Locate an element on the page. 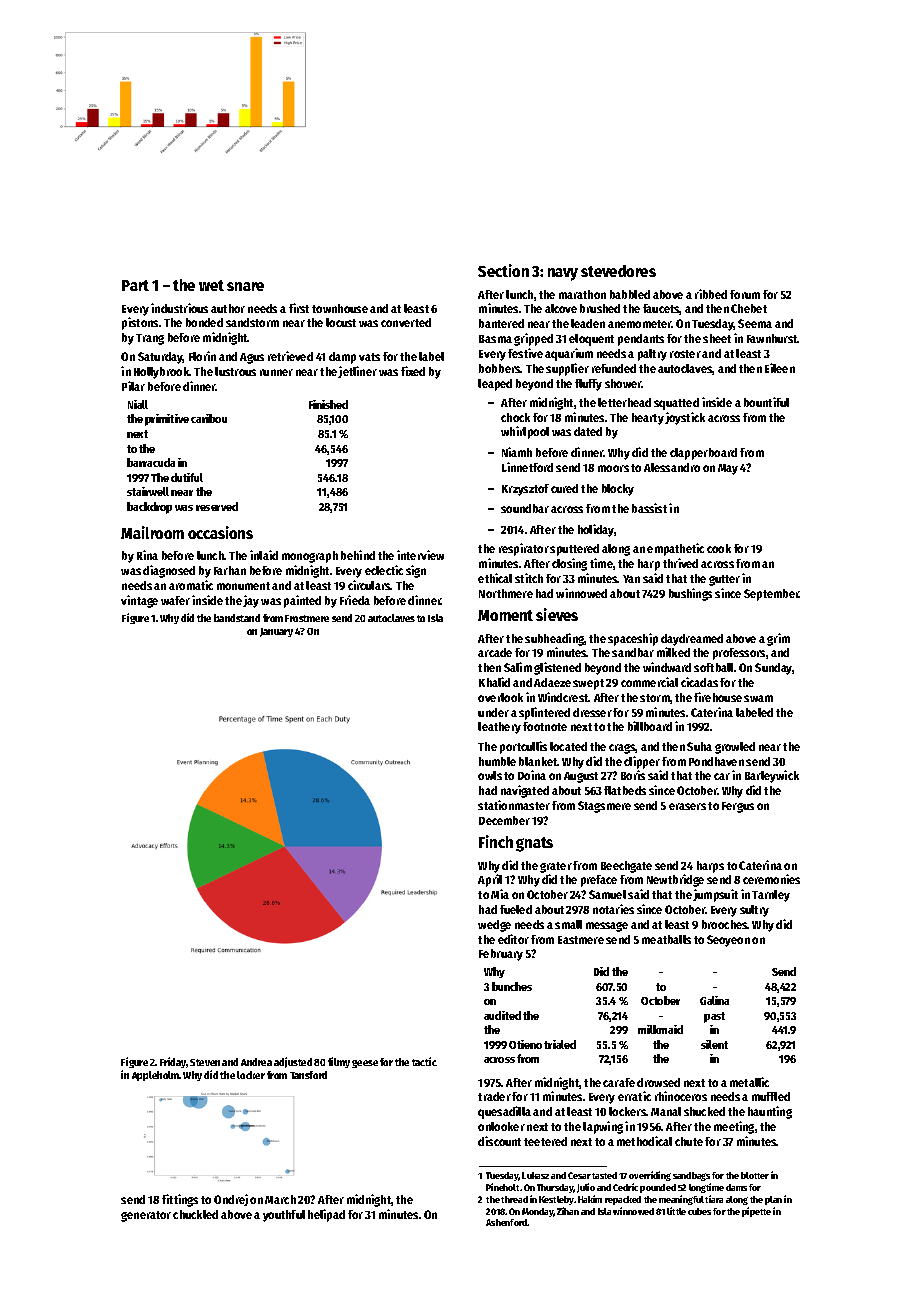  fittings is located at coordinates (180, 1200).
